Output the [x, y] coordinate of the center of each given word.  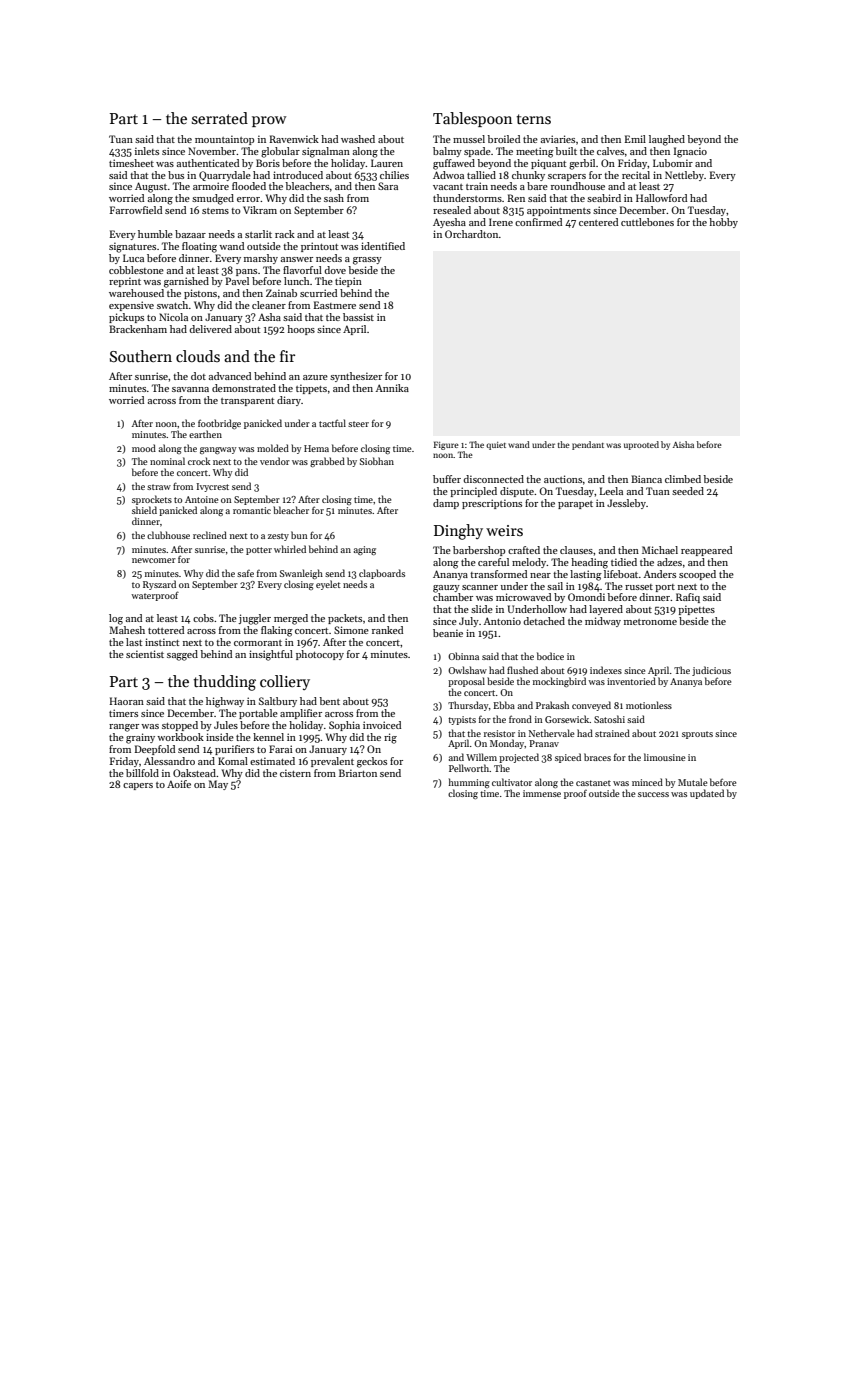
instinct [162, 642]
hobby [723, 223]
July [469, 622]
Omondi [586, 597]
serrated [220, 118]
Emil [635, 139]
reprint [125, 282]
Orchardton [472, 234]
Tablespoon [472, 119]
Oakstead [194, 773]
